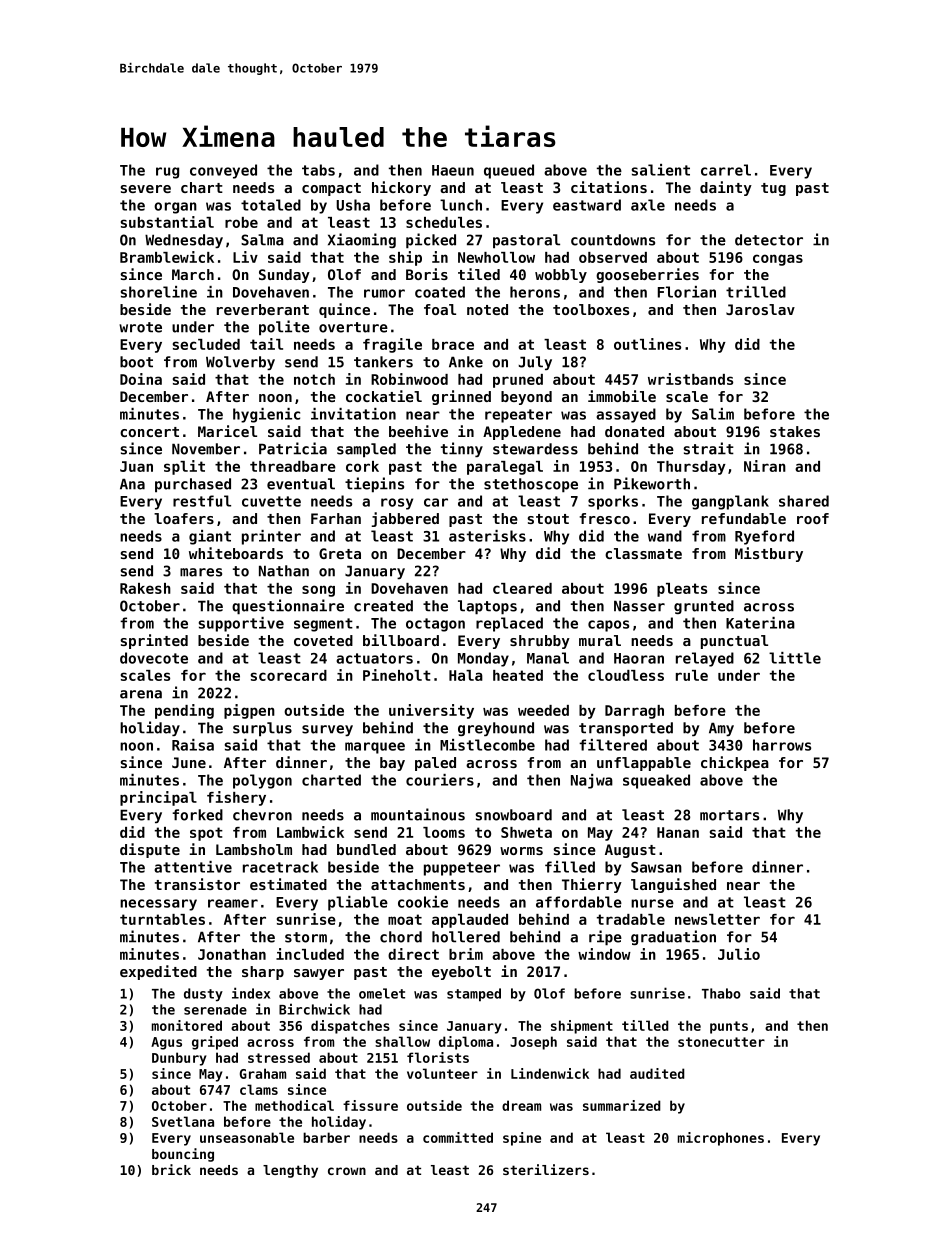  Describe the element at coordinates (409, 379) in the screenshot. I see `Robinwood` at that location.
